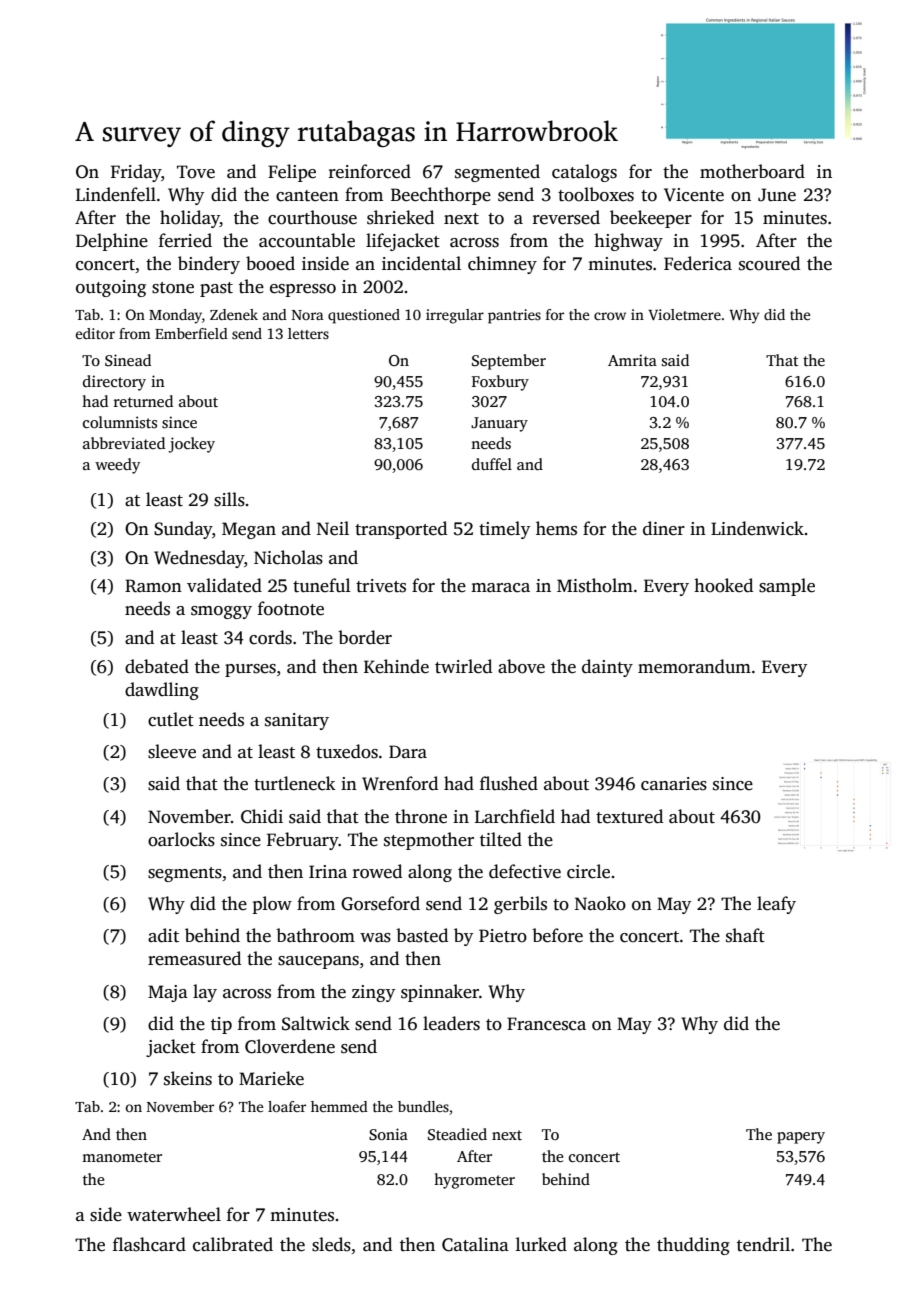 The width and height of the page is (908, 1316). What do you see at coordinates (557, 935) in the page?
I see `before` at bounding box center [557, 935].
